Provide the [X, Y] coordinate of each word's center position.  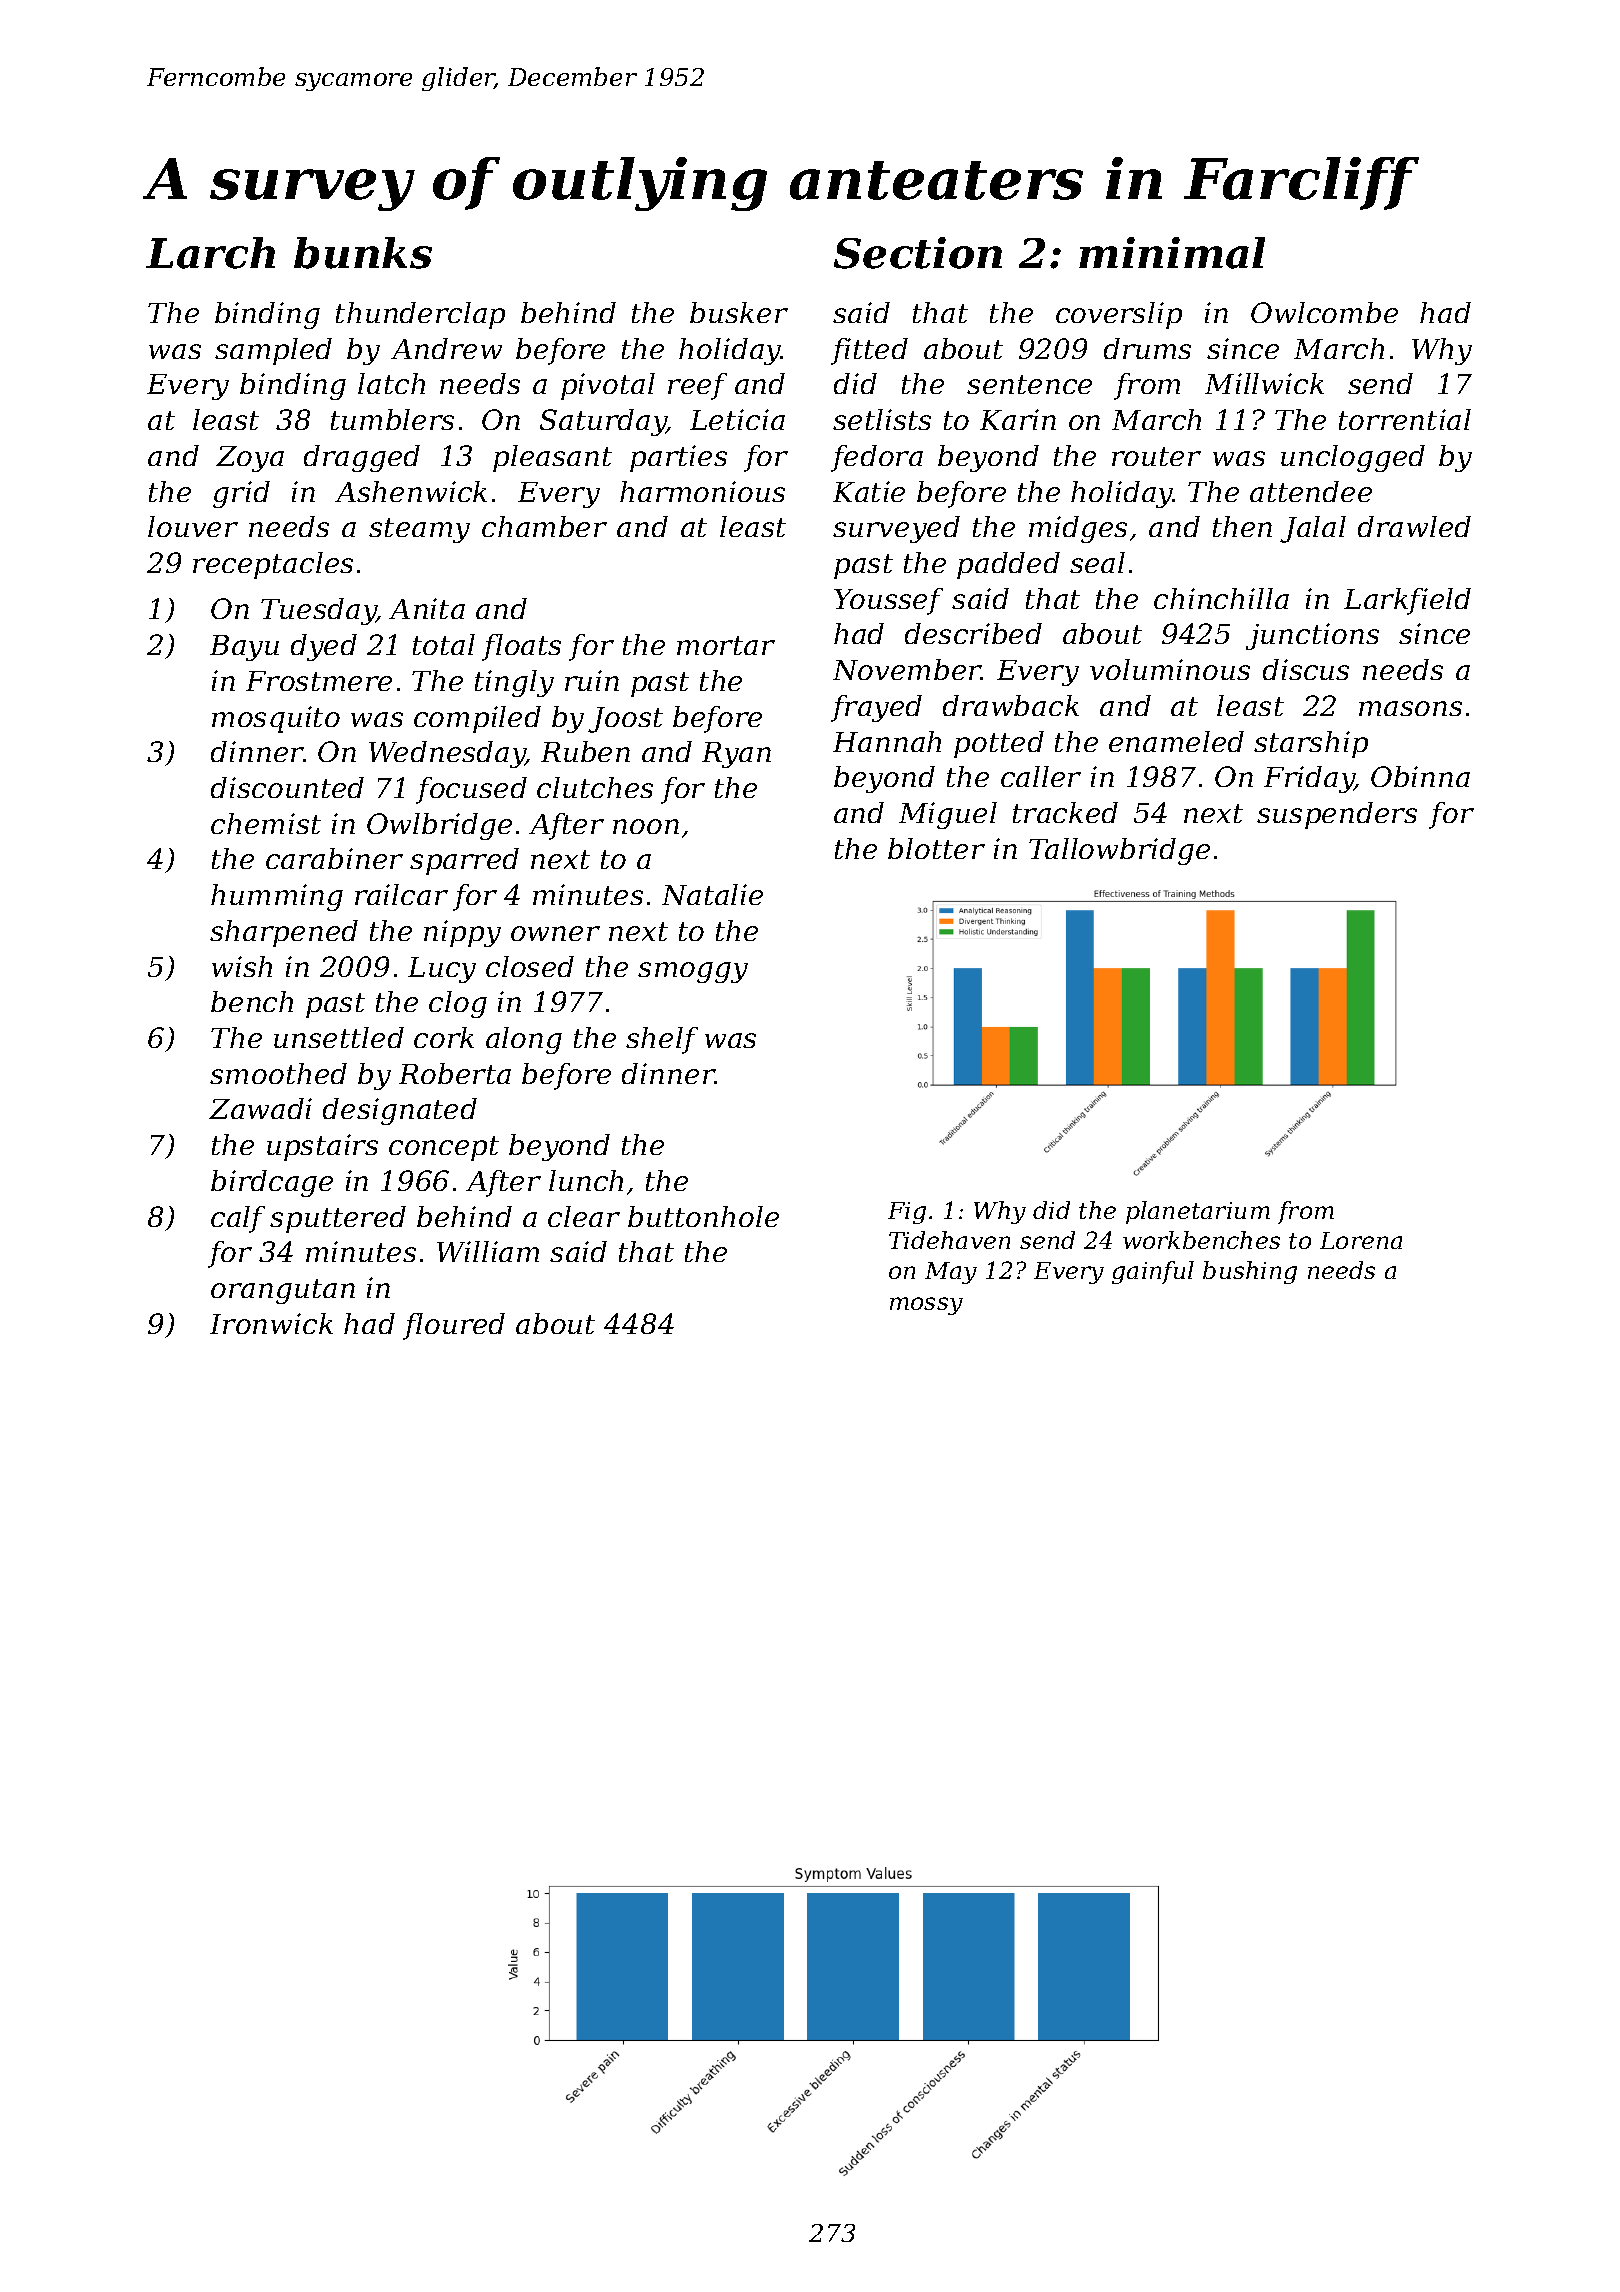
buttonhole [703, 1216]
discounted [287, 787]
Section [918, 253]
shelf [662, 1040]
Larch [210, 253]
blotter [936, 848]
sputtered [338, 1219]
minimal [1172, 253]
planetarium [1198, 1212]
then [1242, 526]
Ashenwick [411, 491]
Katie [869, 491]
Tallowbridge [1119, 851]
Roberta [455, 1073]
